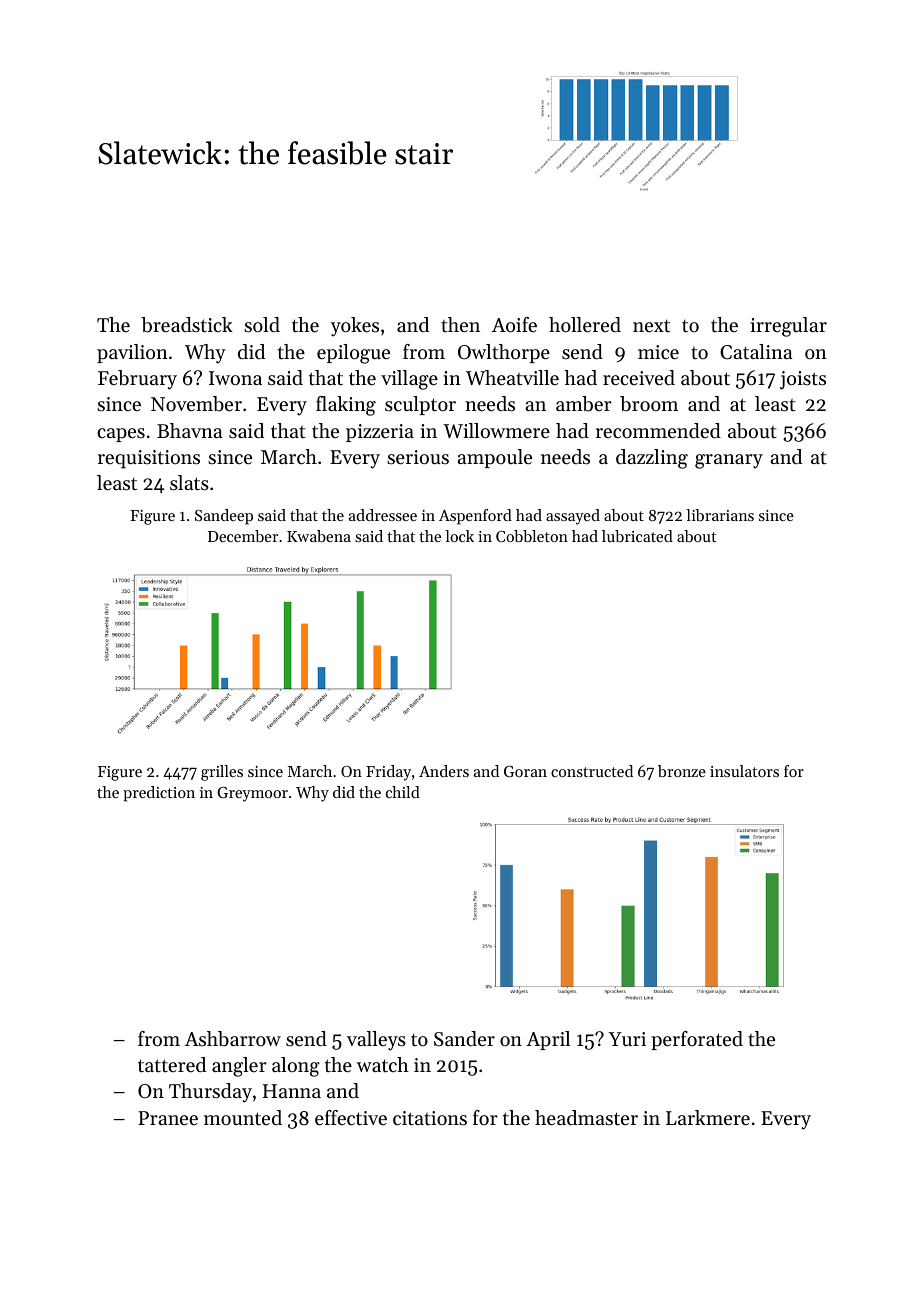  What do you see at coordinates (222, 773) in the page?
I see `grilles` at bounding box center [222, 773].
